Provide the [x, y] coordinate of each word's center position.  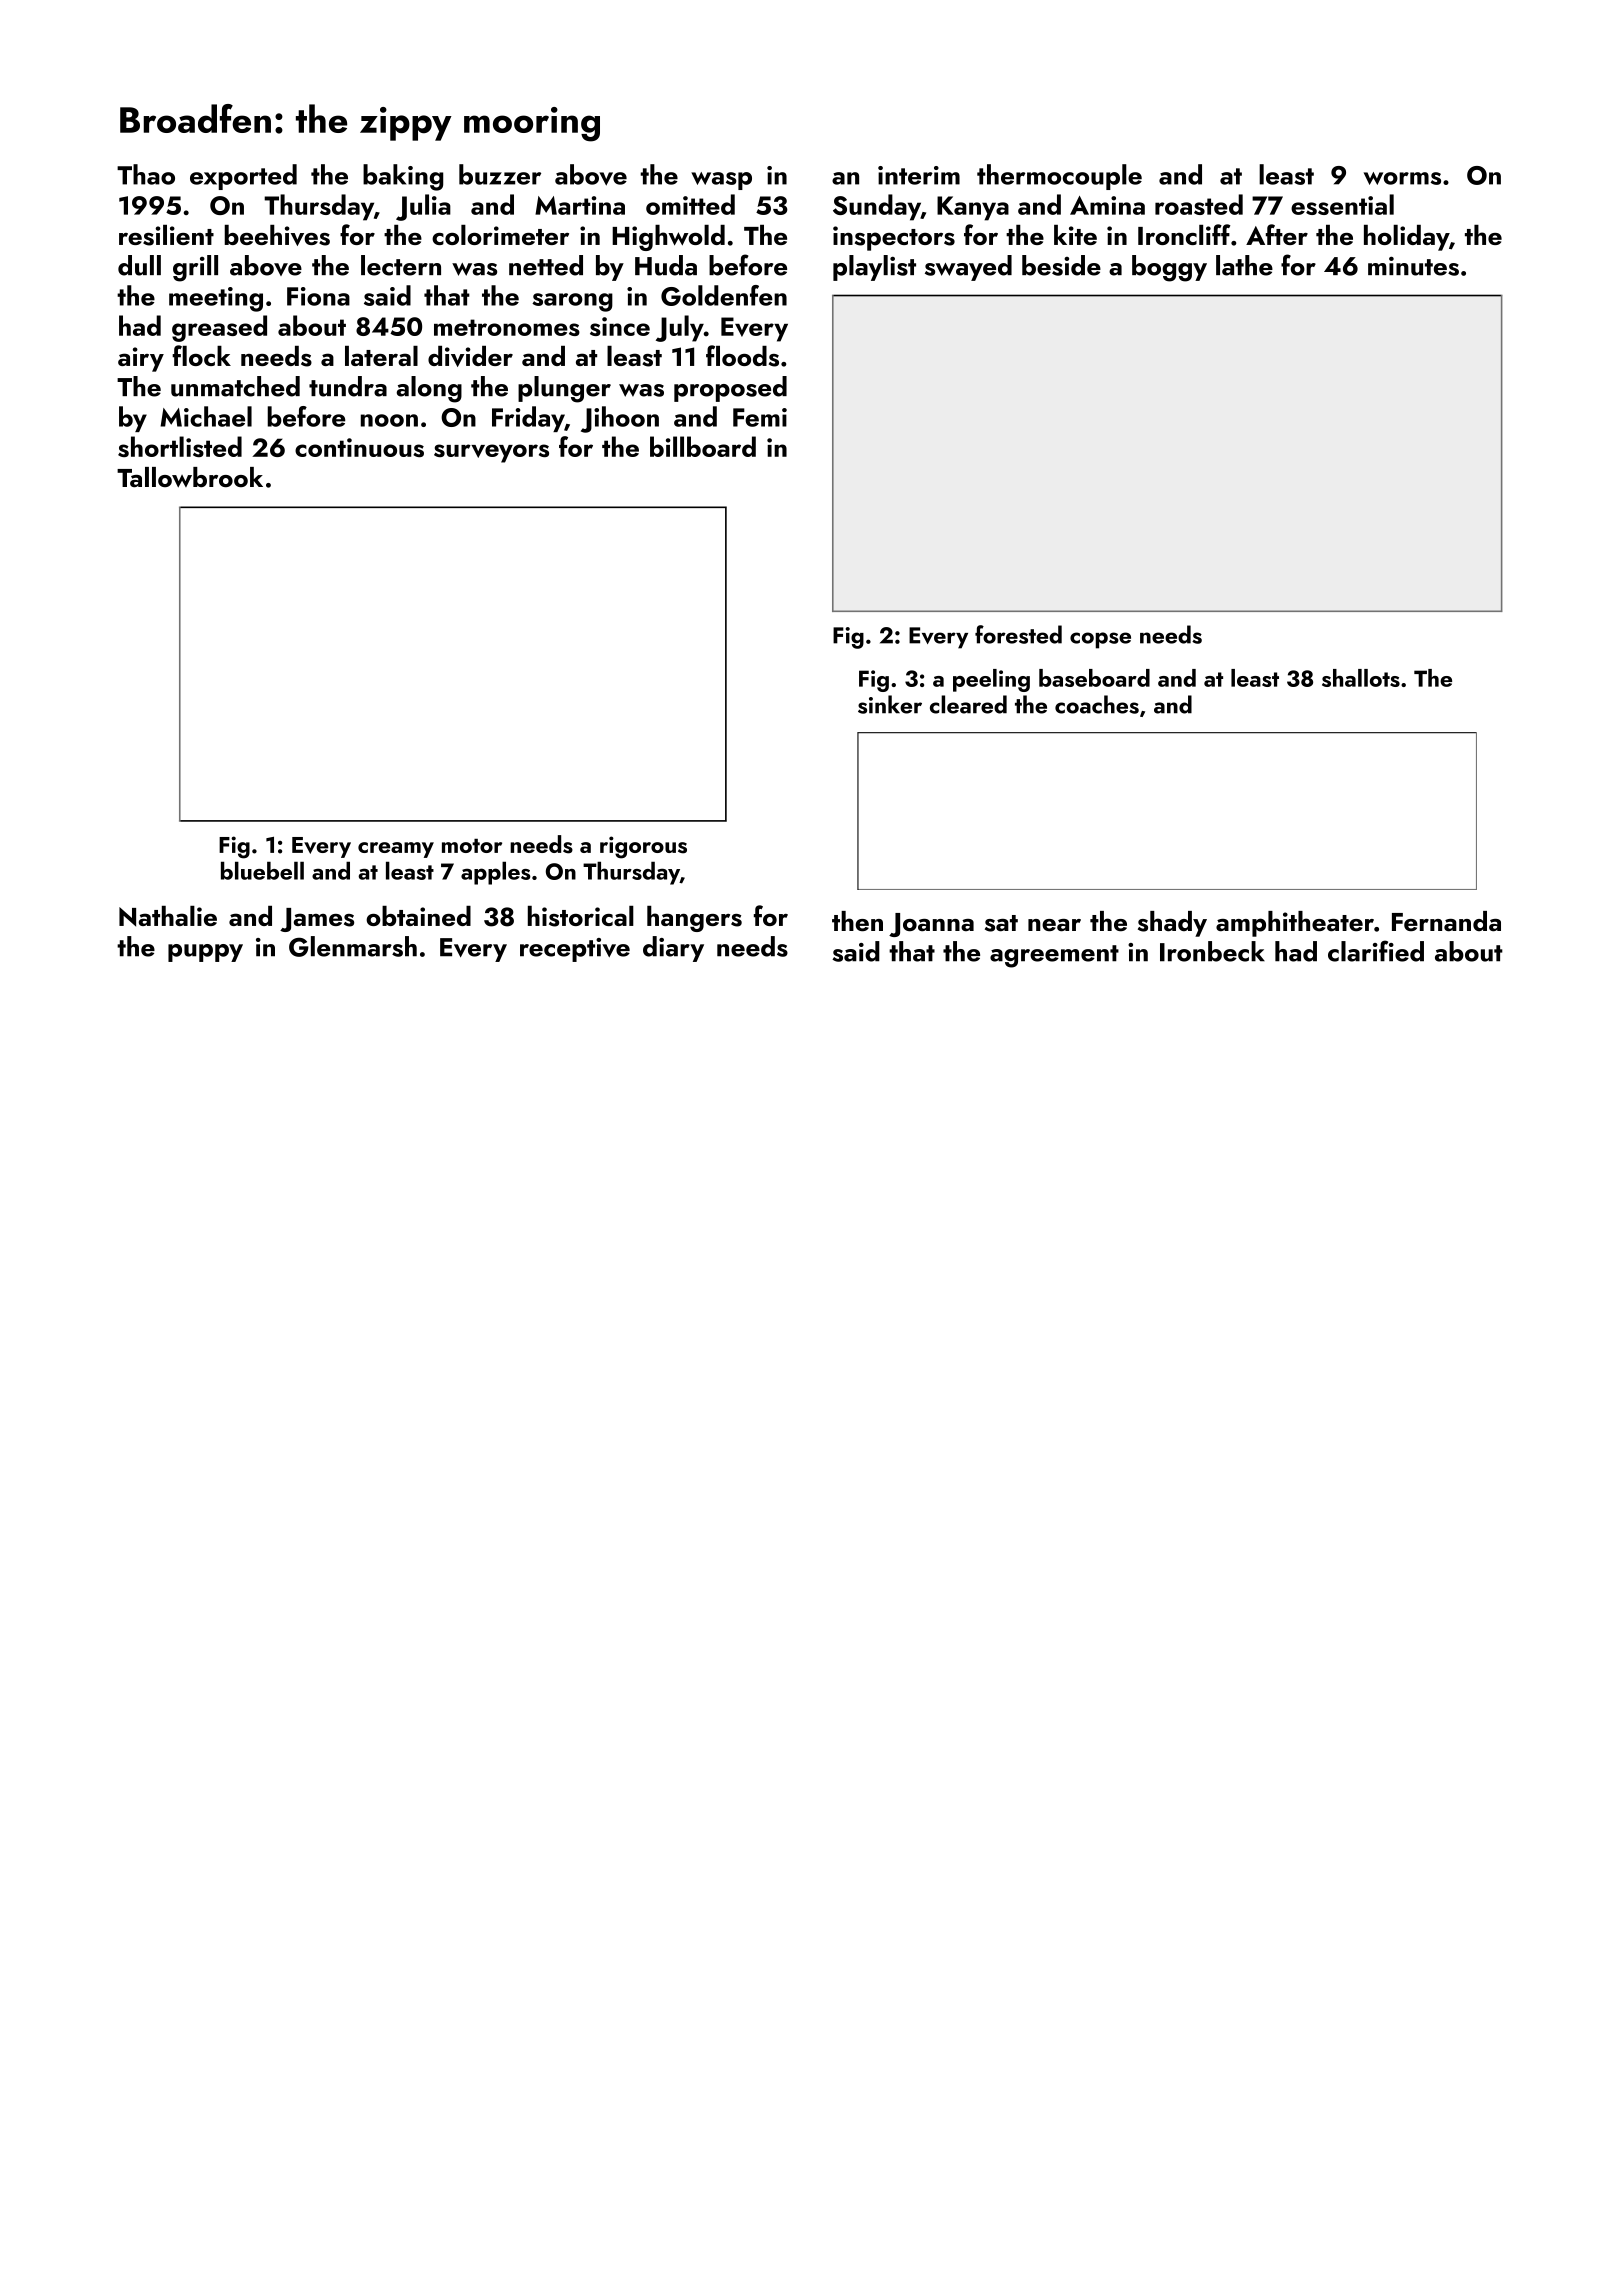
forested [1018, 634]
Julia [423, 207]
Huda [666, 265]
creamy [396, 850]
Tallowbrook [190, 477]
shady [1172, 924]
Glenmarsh [353, 946]
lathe [1244, 265]
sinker [890, 704]
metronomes [507, 327]
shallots [1361, 678]
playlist [874, 268]
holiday [1406, 238]
